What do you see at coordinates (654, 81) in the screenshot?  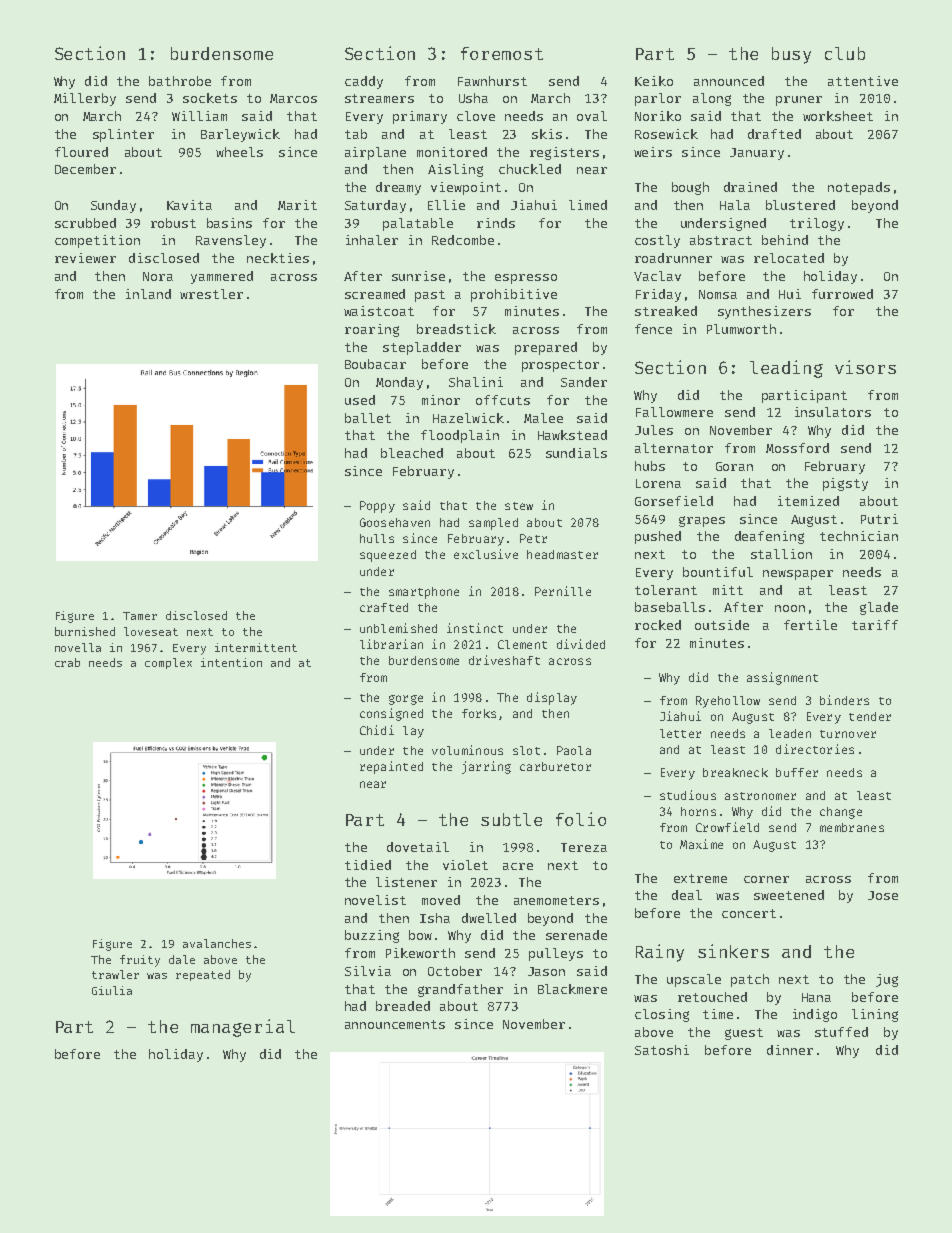 I see `Keiko` at bounding box center [654, 81].
